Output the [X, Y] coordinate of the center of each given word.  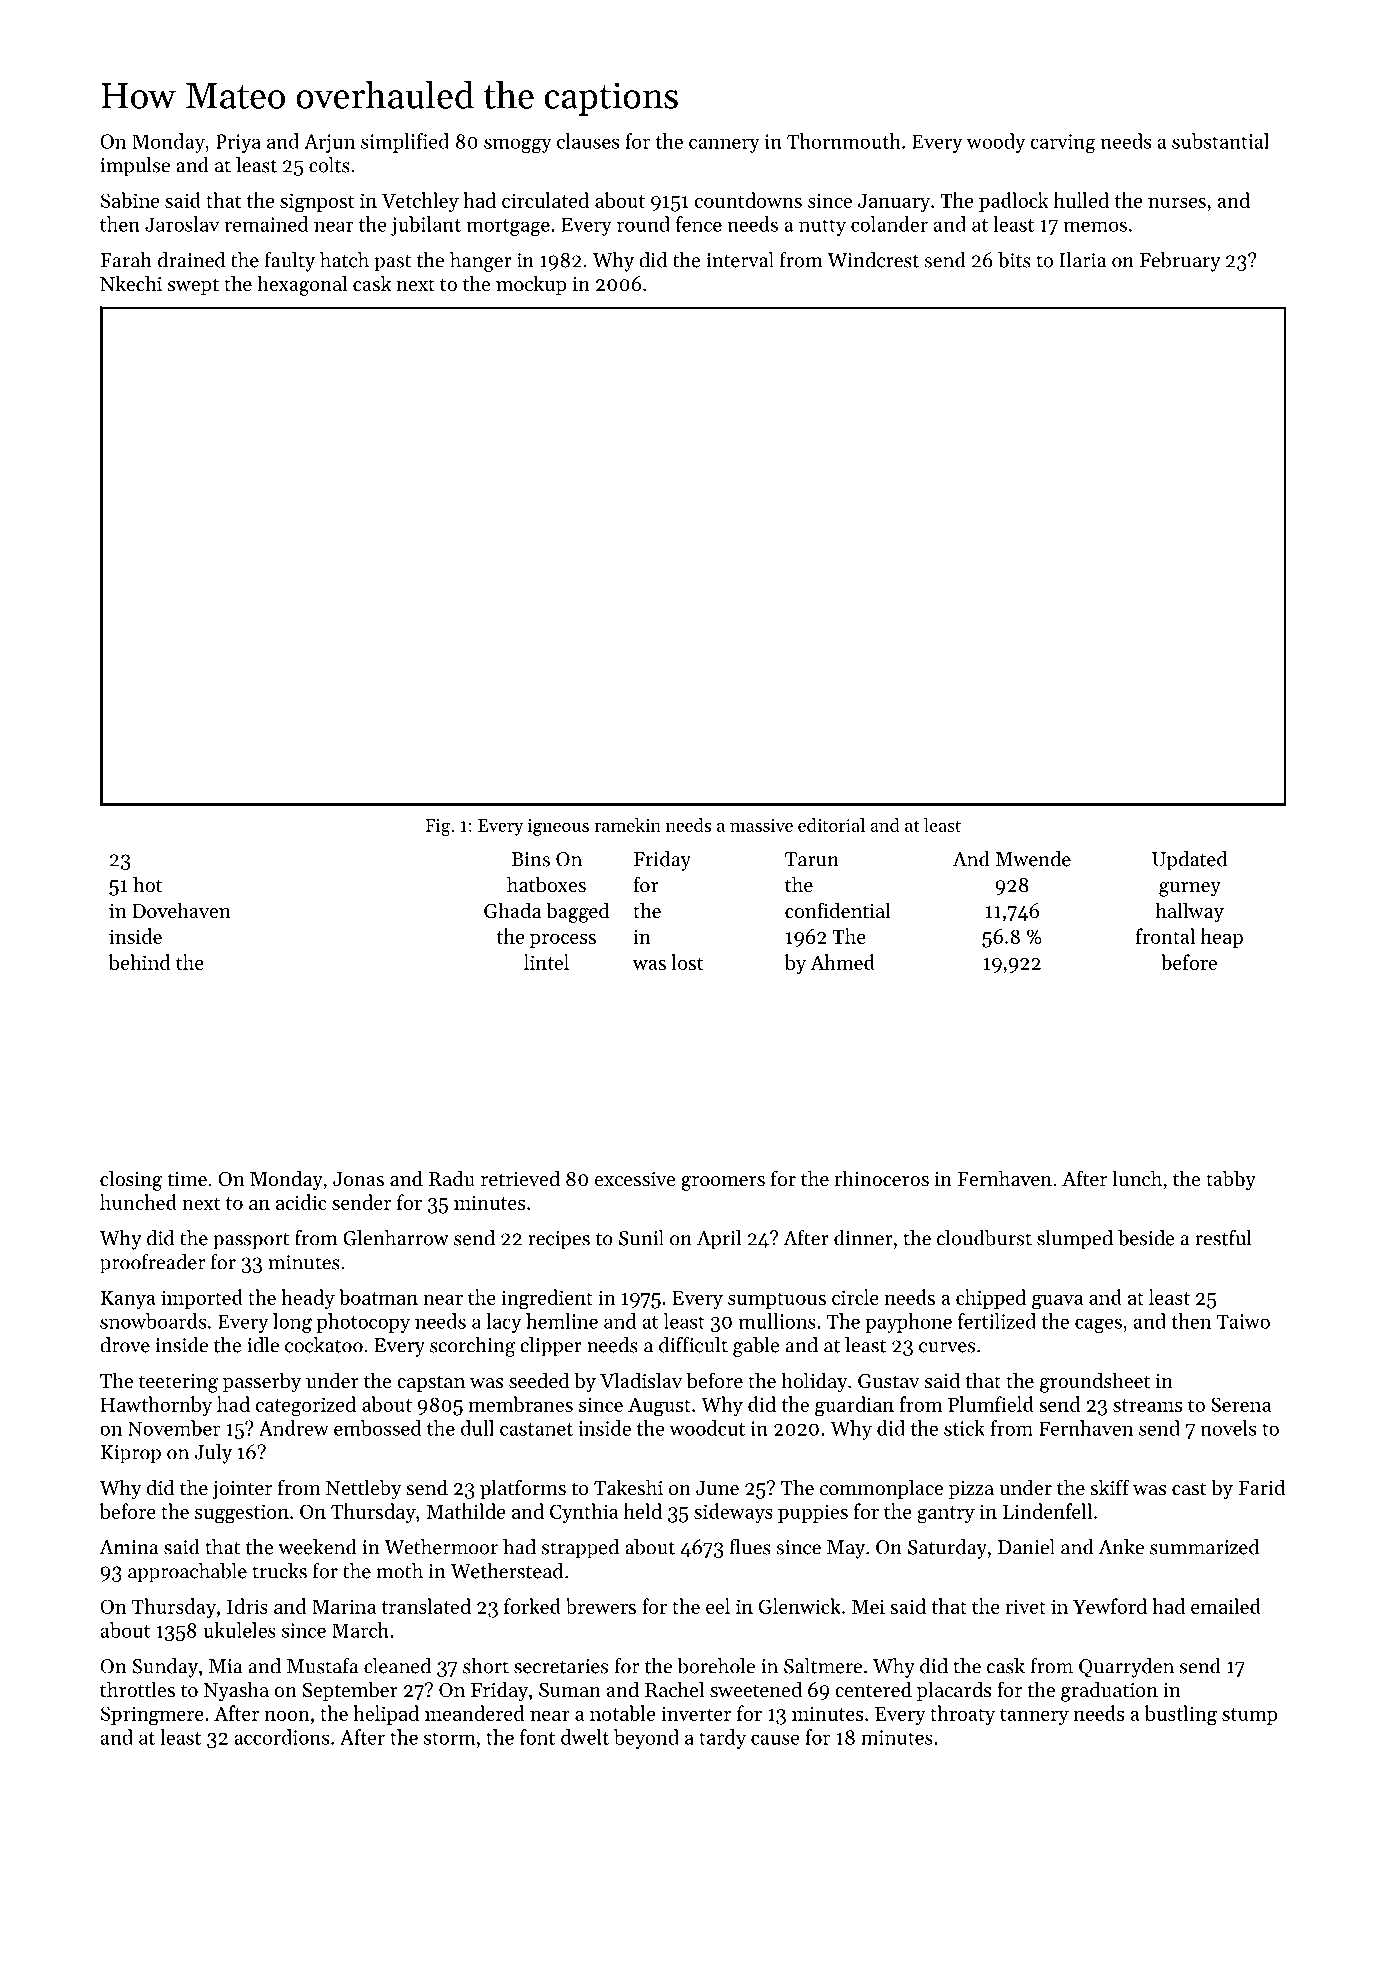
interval [740, 260]
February [1180, 262]
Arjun [329, 143]
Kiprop [131, 1454]
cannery [724, 145]
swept [193, 286]
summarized [1204, 1547]
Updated [1189, 861]
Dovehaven [181, 910]
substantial [1220, 141]
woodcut [707, 1428]
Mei [868, 1606]
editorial [831, 825]
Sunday [165, 1668]
